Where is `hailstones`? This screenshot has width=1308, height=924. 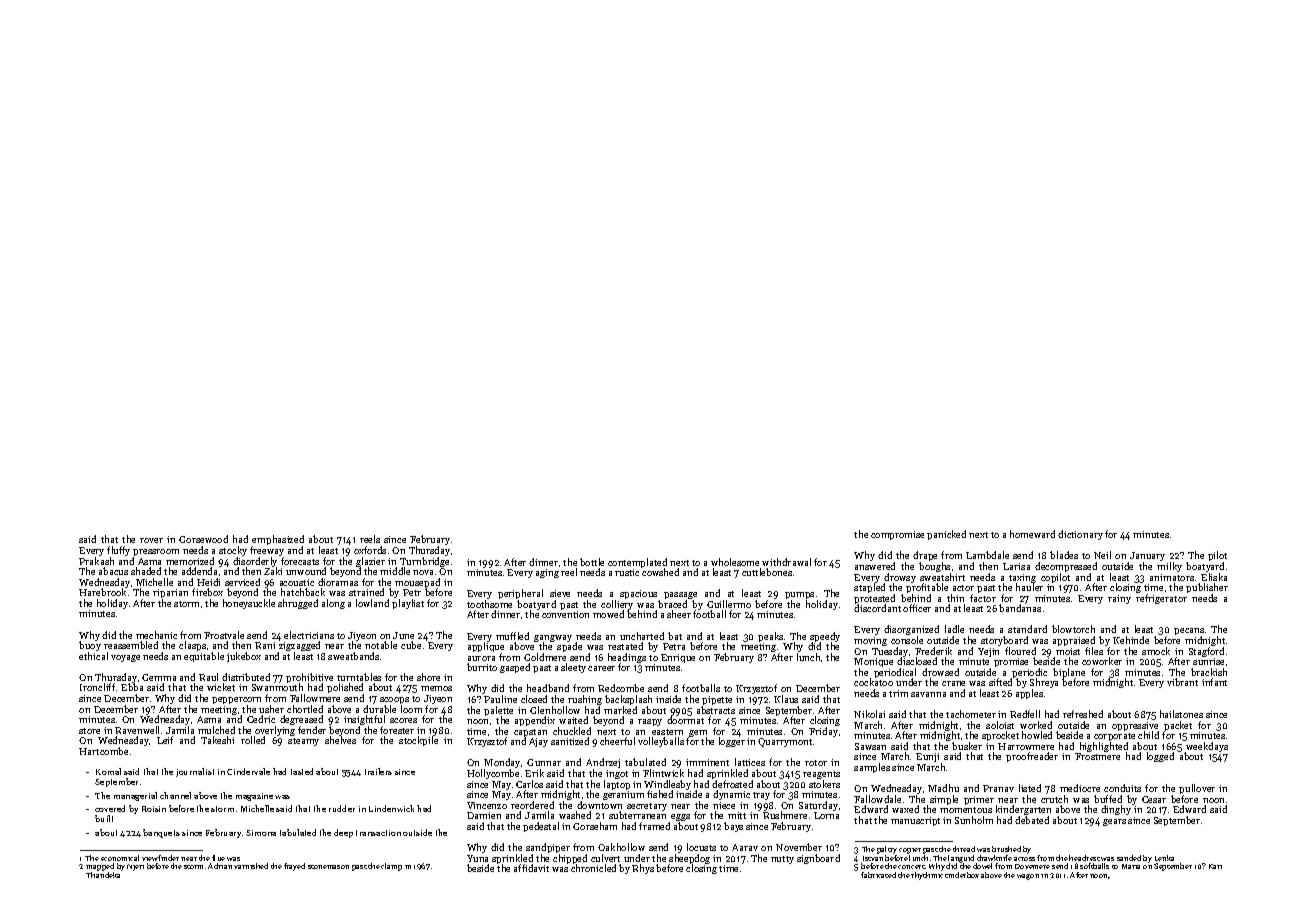 hailstones is located at coordinates (1181, 714).
